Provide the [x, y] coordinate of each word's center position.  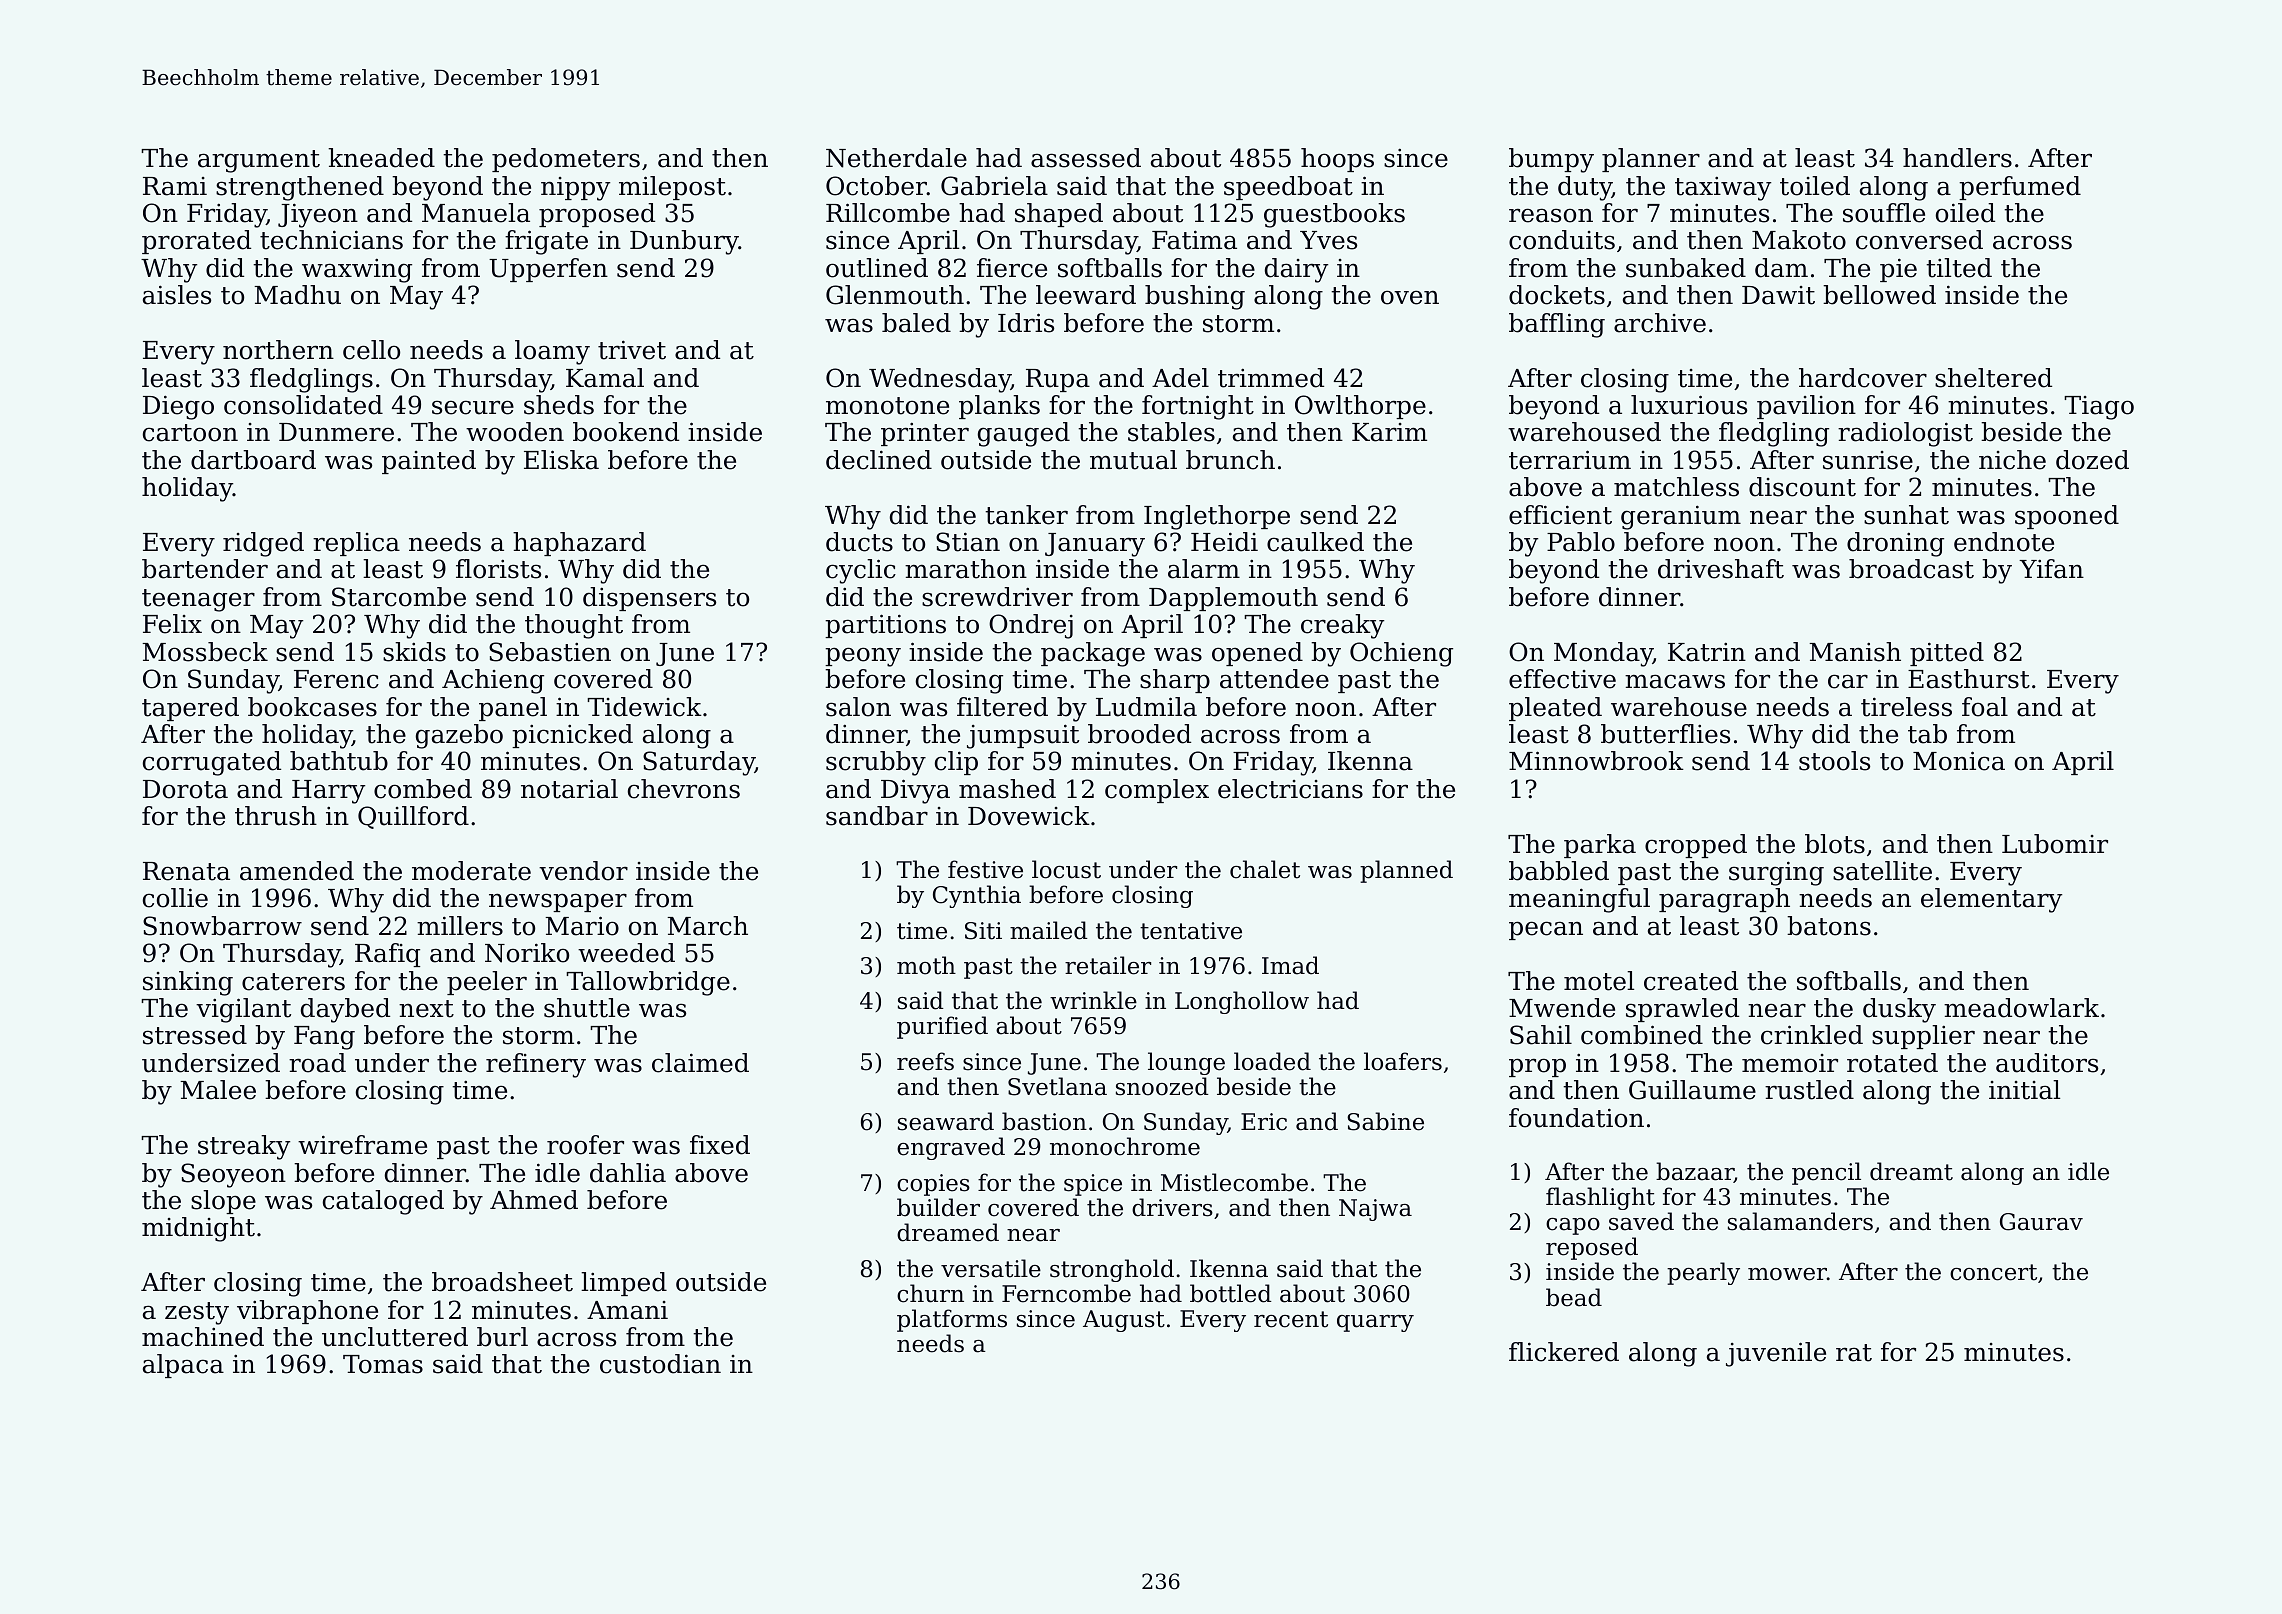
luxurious [1689, 405]
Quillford [413, 817]
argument [259, 161]
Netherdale [896, 158]
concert [1993, 1272]
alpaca [183, 1366]
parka [1600, 846]
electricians [1290, 789]
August [1124, 1321]
